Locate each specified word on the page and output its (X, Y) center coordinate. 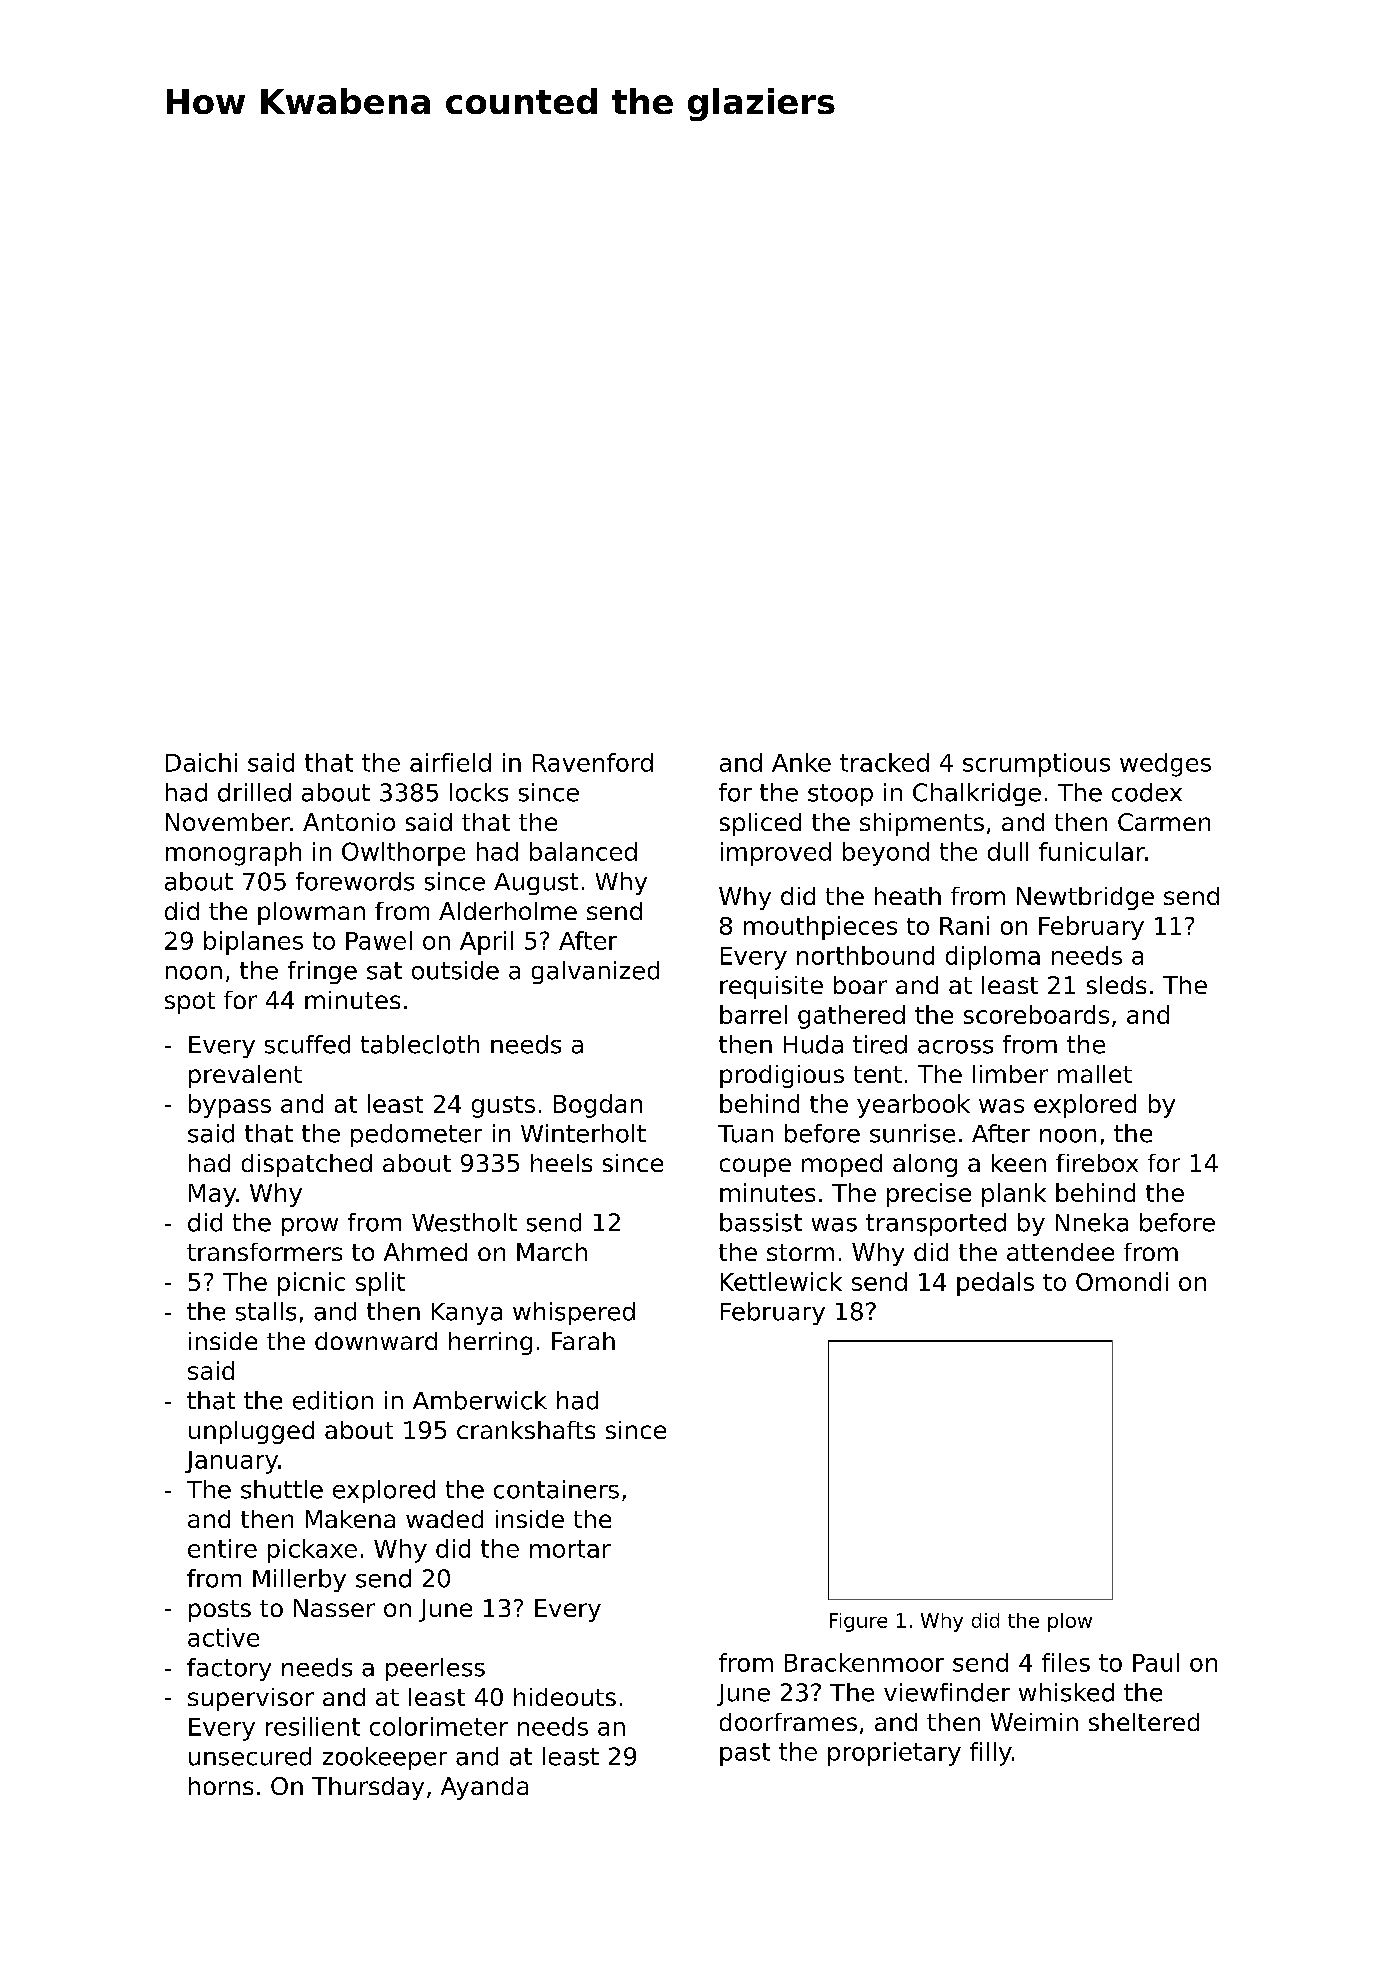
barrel (753, 1014)
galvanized (595, 972)
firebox (1097, 1163)
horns (221, 1786)
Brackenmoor (864, 1662)
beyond (886, 854)
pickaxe (312, 1551)
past (745, 1754)
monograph (233, 854)
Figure (858, 1622)
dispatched (307, 1165)
